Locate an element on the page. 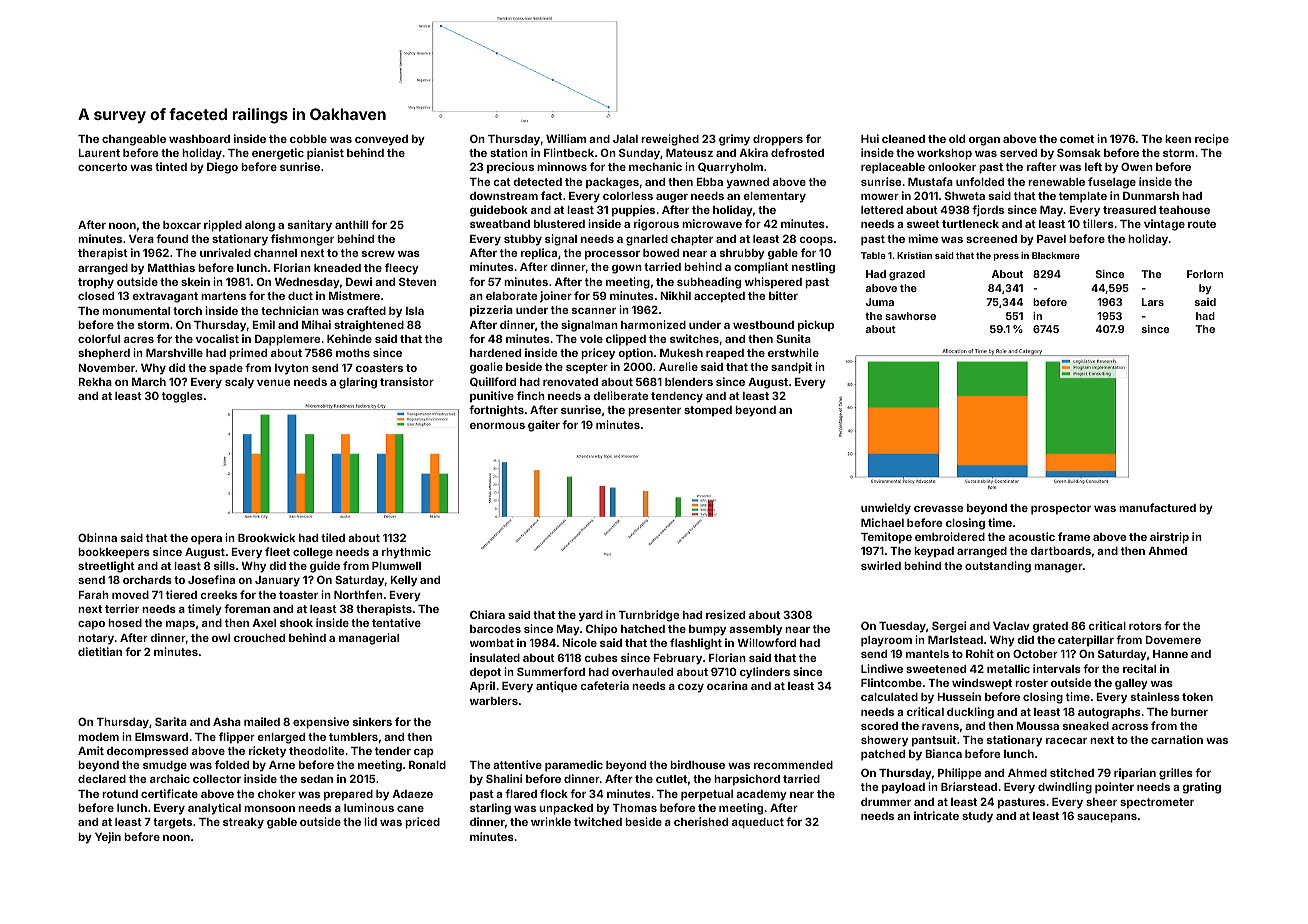  trophy is located at coordinates (96, 283).
